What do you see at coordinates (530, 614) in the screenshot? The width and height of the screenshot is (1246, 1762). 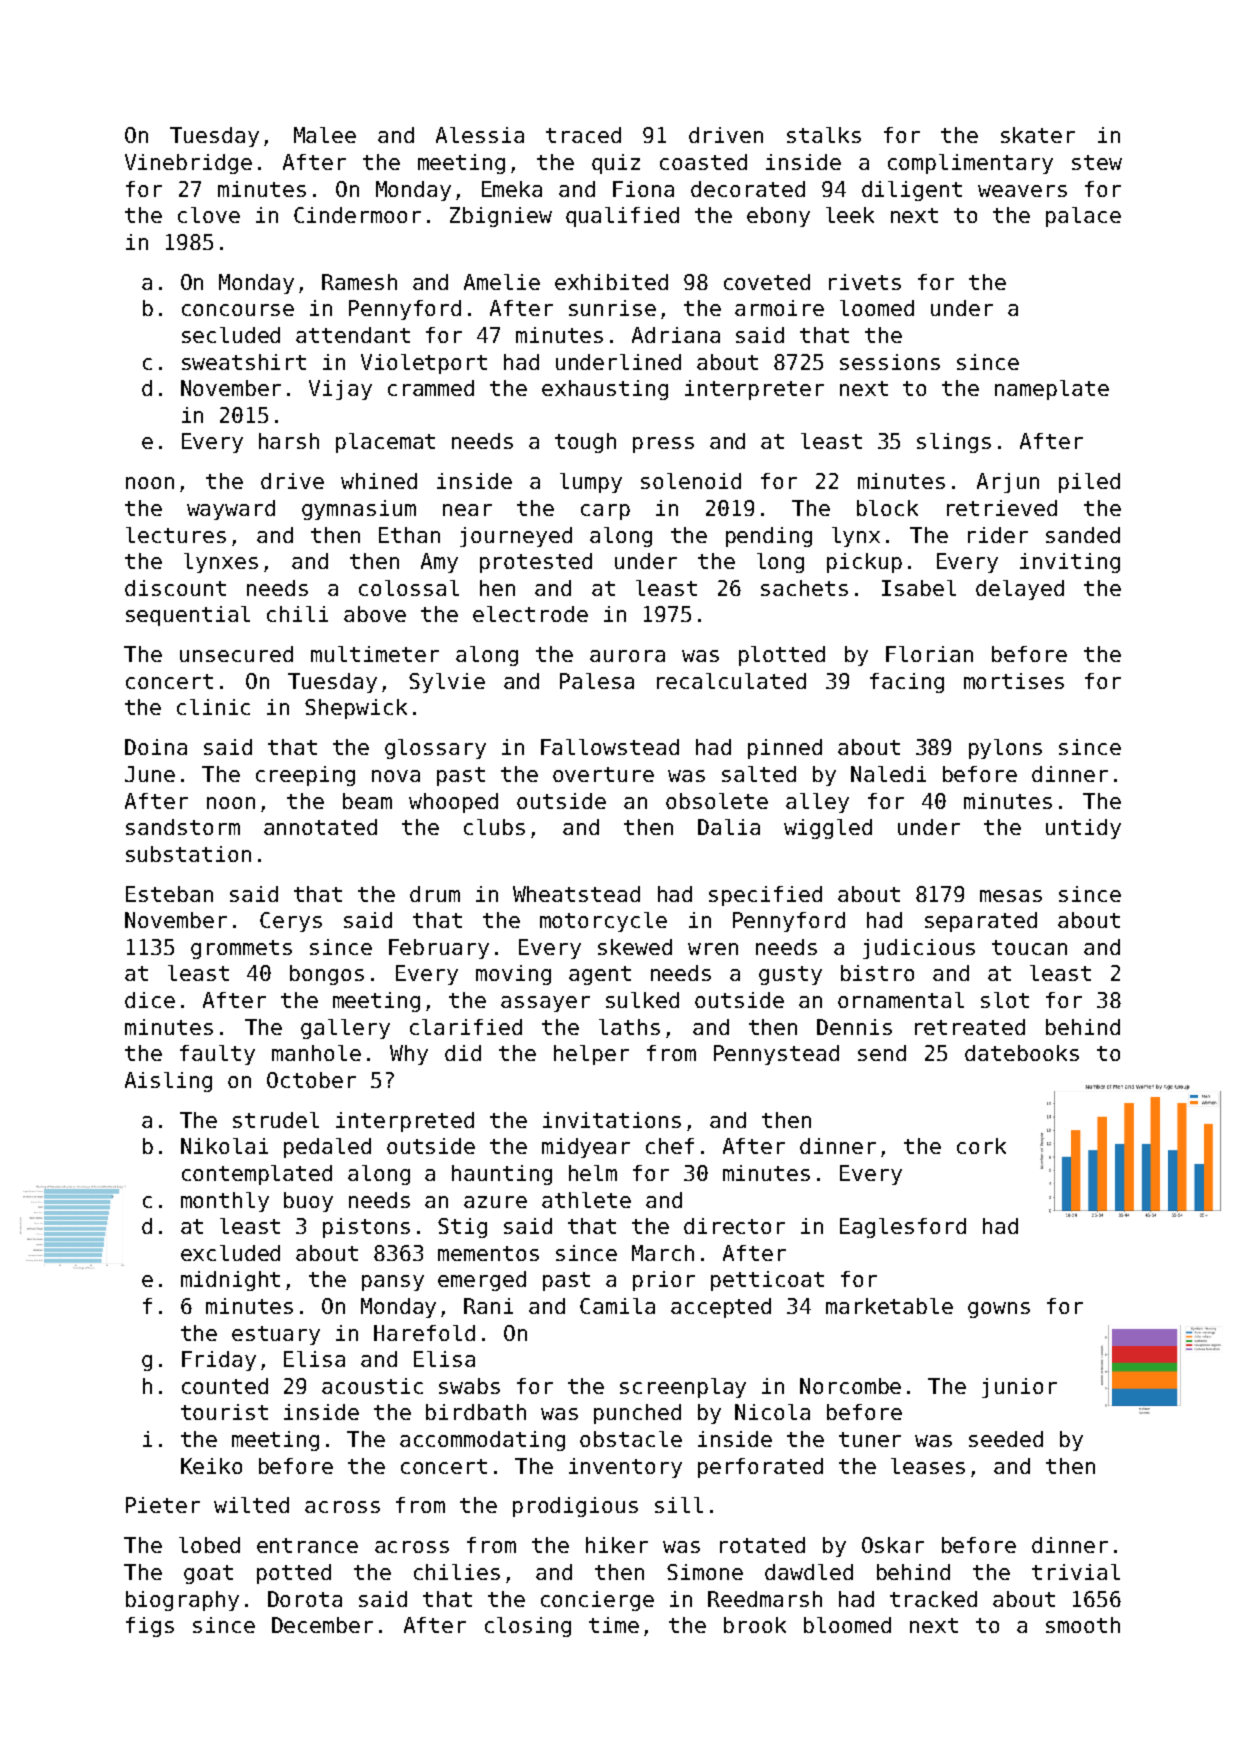 I see `electrode` at bounding box center [530, 614].
